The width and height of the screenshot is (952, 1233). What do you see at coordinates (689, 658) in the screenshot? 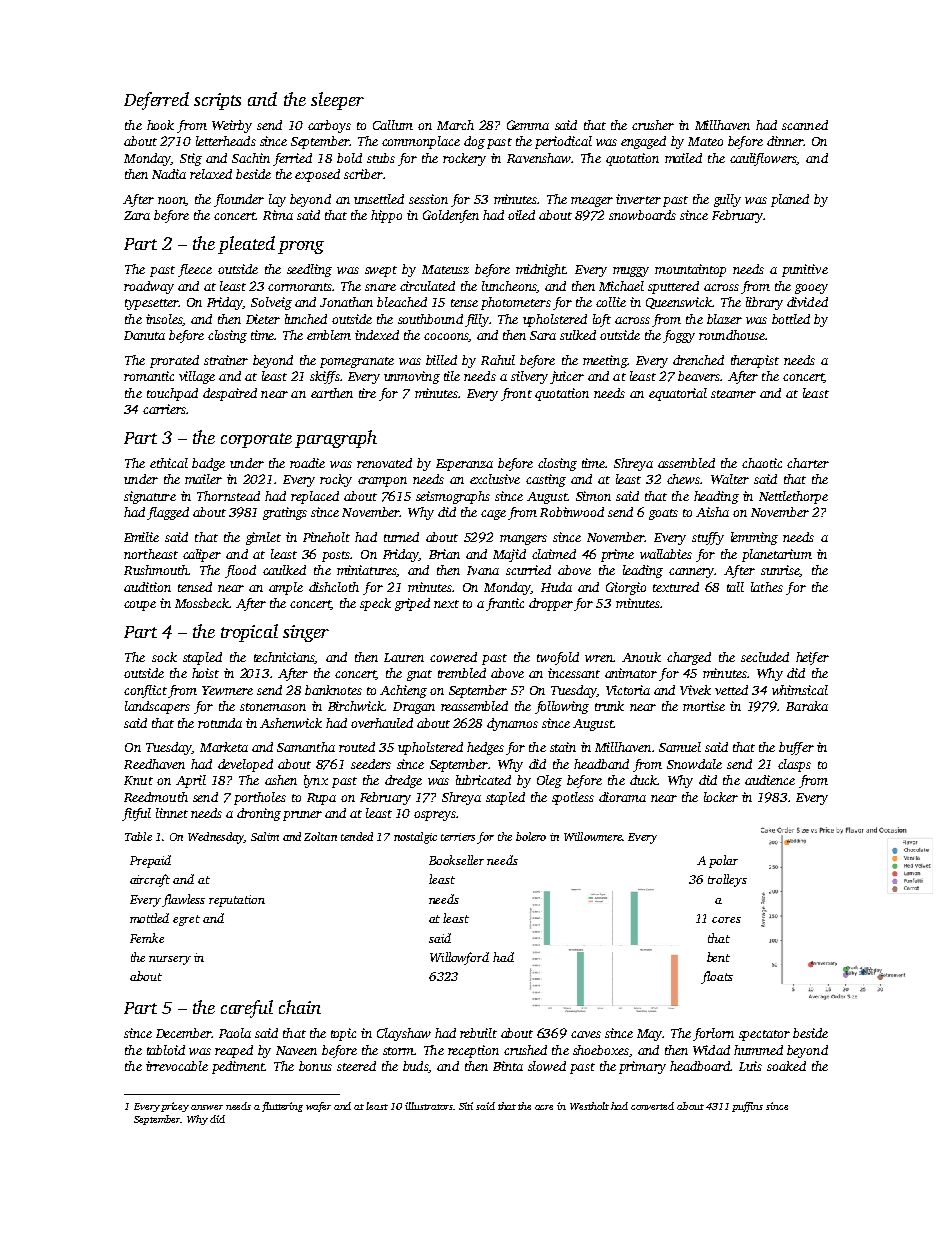
I see `charged` at bounding box center [689, 658].
